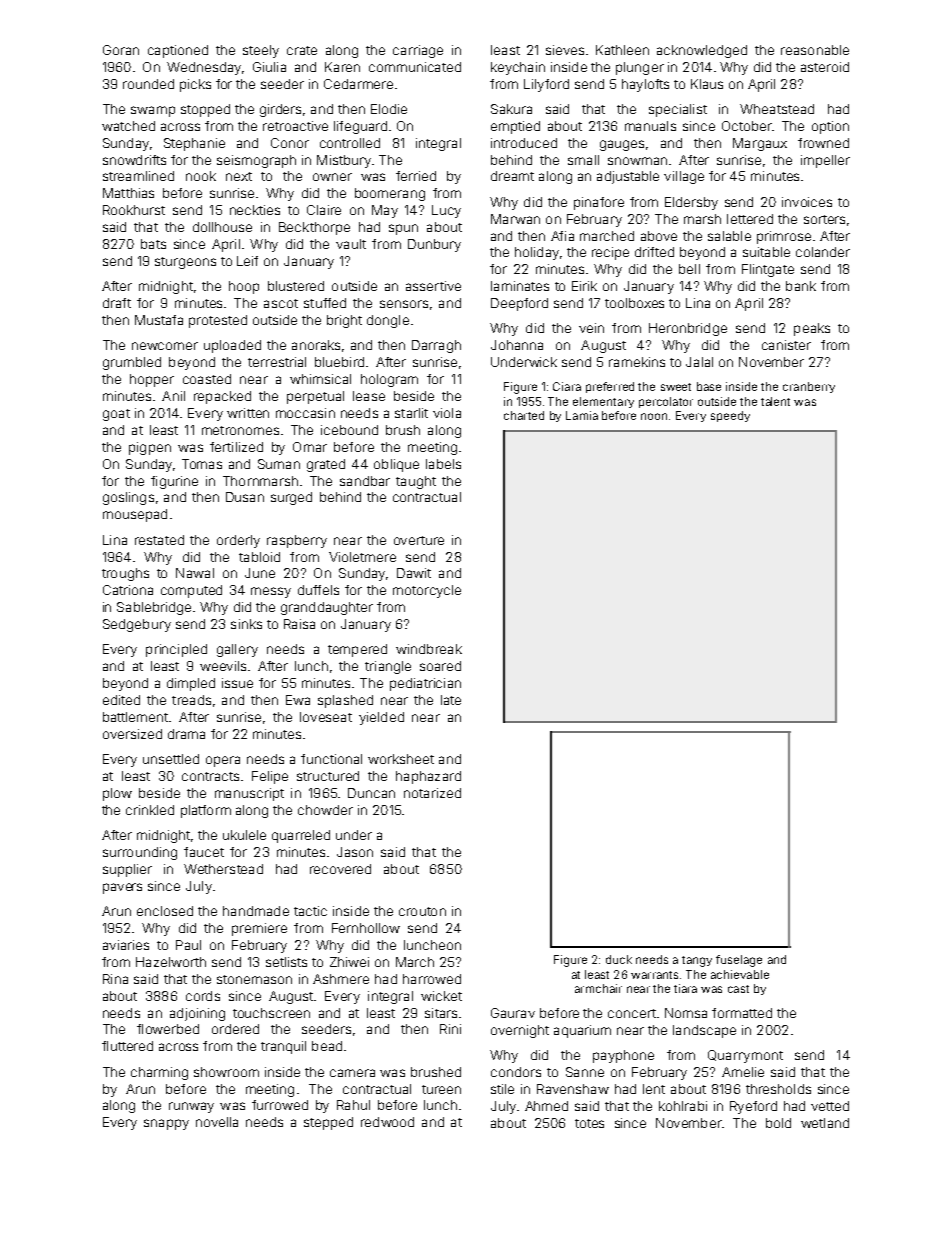  What do you see at coordinates (654, 416) in the document?
I see `noon` at bounding box center [654, 416].
